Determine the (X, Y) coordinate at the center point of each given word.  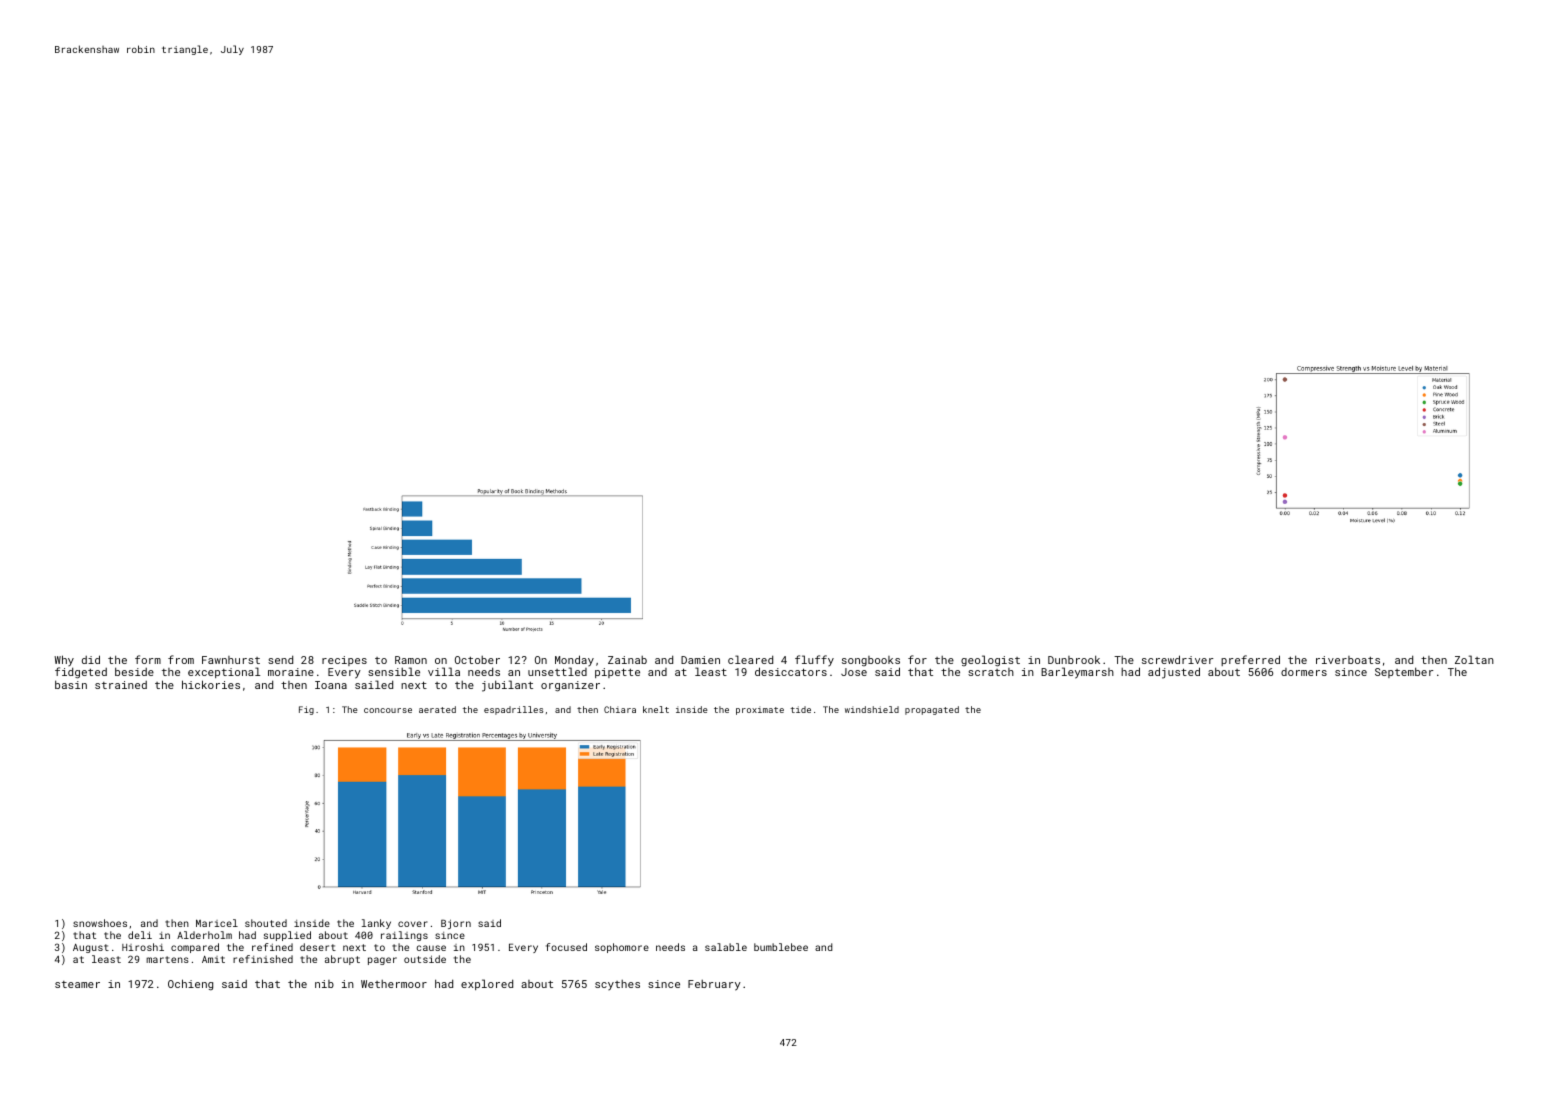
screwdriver (1177, 659)
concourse (388, 710)
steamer (77, 984)
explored (487, 984)
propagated (932, 710)
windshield (872, 709)
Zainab (627, 660)
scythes (617, 985)
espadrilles (513, 710)
